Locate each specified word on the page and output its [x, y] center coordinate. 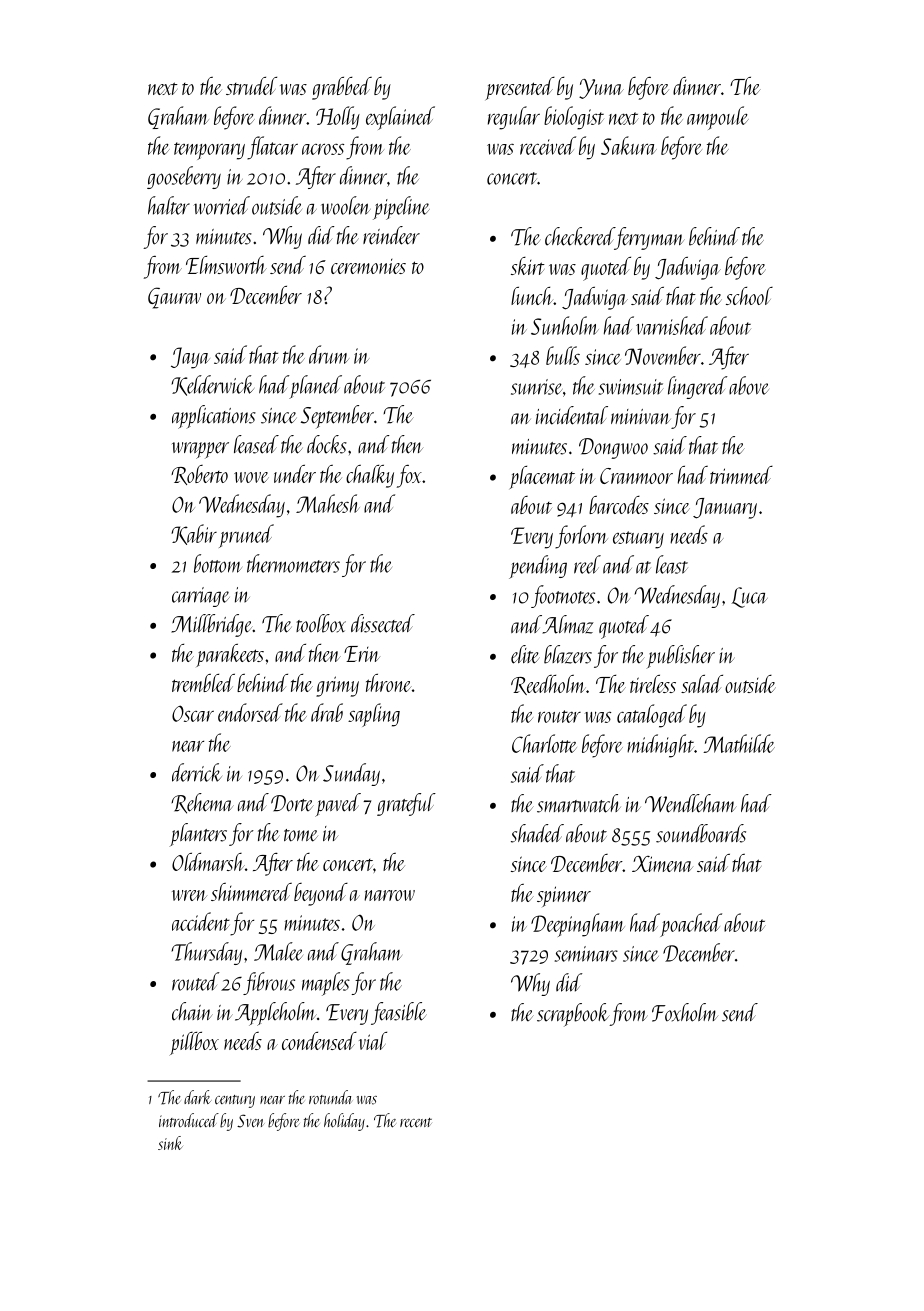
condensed [319, 1041]
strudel [251, 86]
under [295, 474]
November [663, 355]
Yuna [601, 89]
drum [329, 354]
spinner [564, 896]
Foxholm [685, 1012]
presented [520, 88]
